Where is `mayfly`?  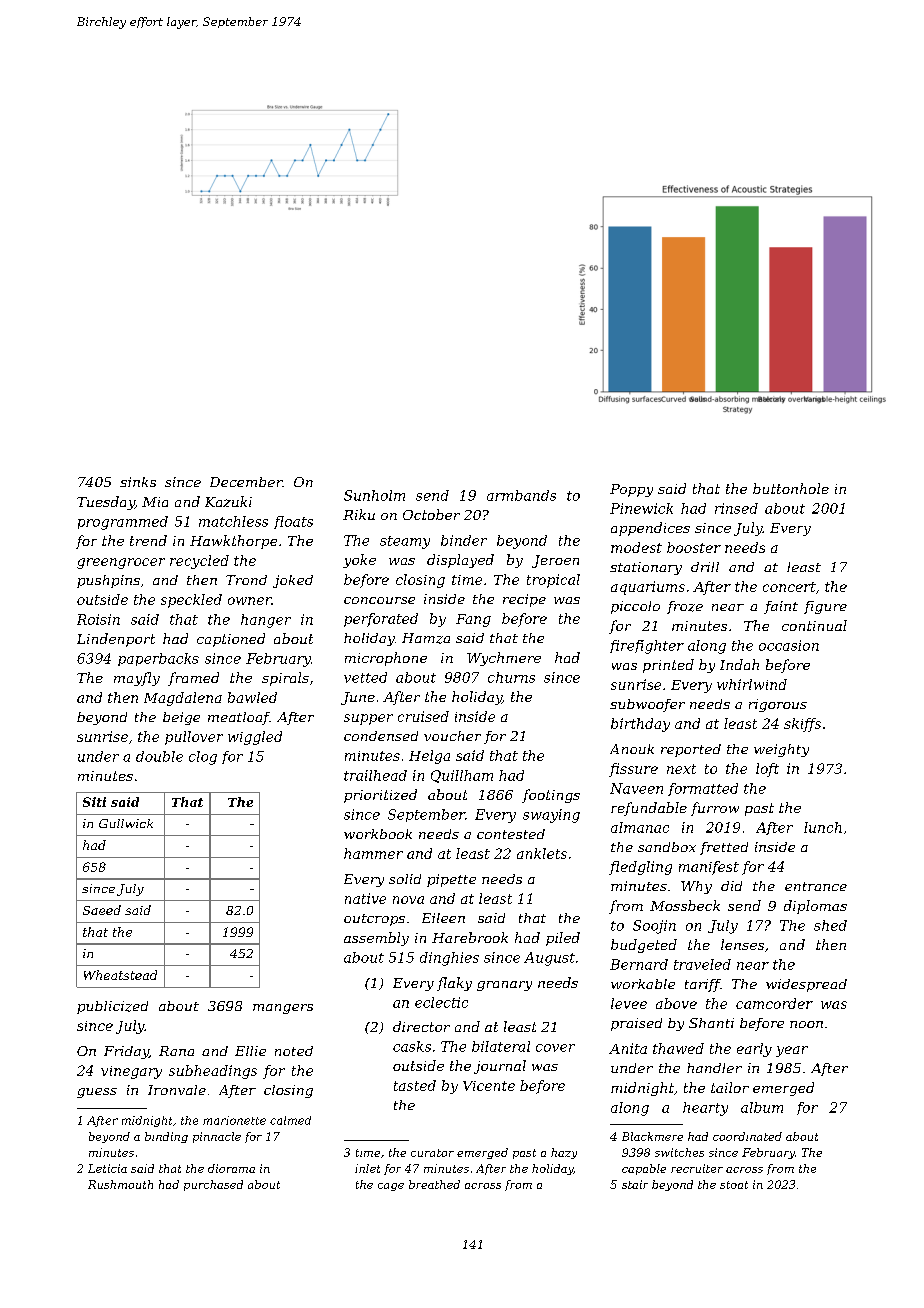 mayfly is located at coordinates (137, 679).
